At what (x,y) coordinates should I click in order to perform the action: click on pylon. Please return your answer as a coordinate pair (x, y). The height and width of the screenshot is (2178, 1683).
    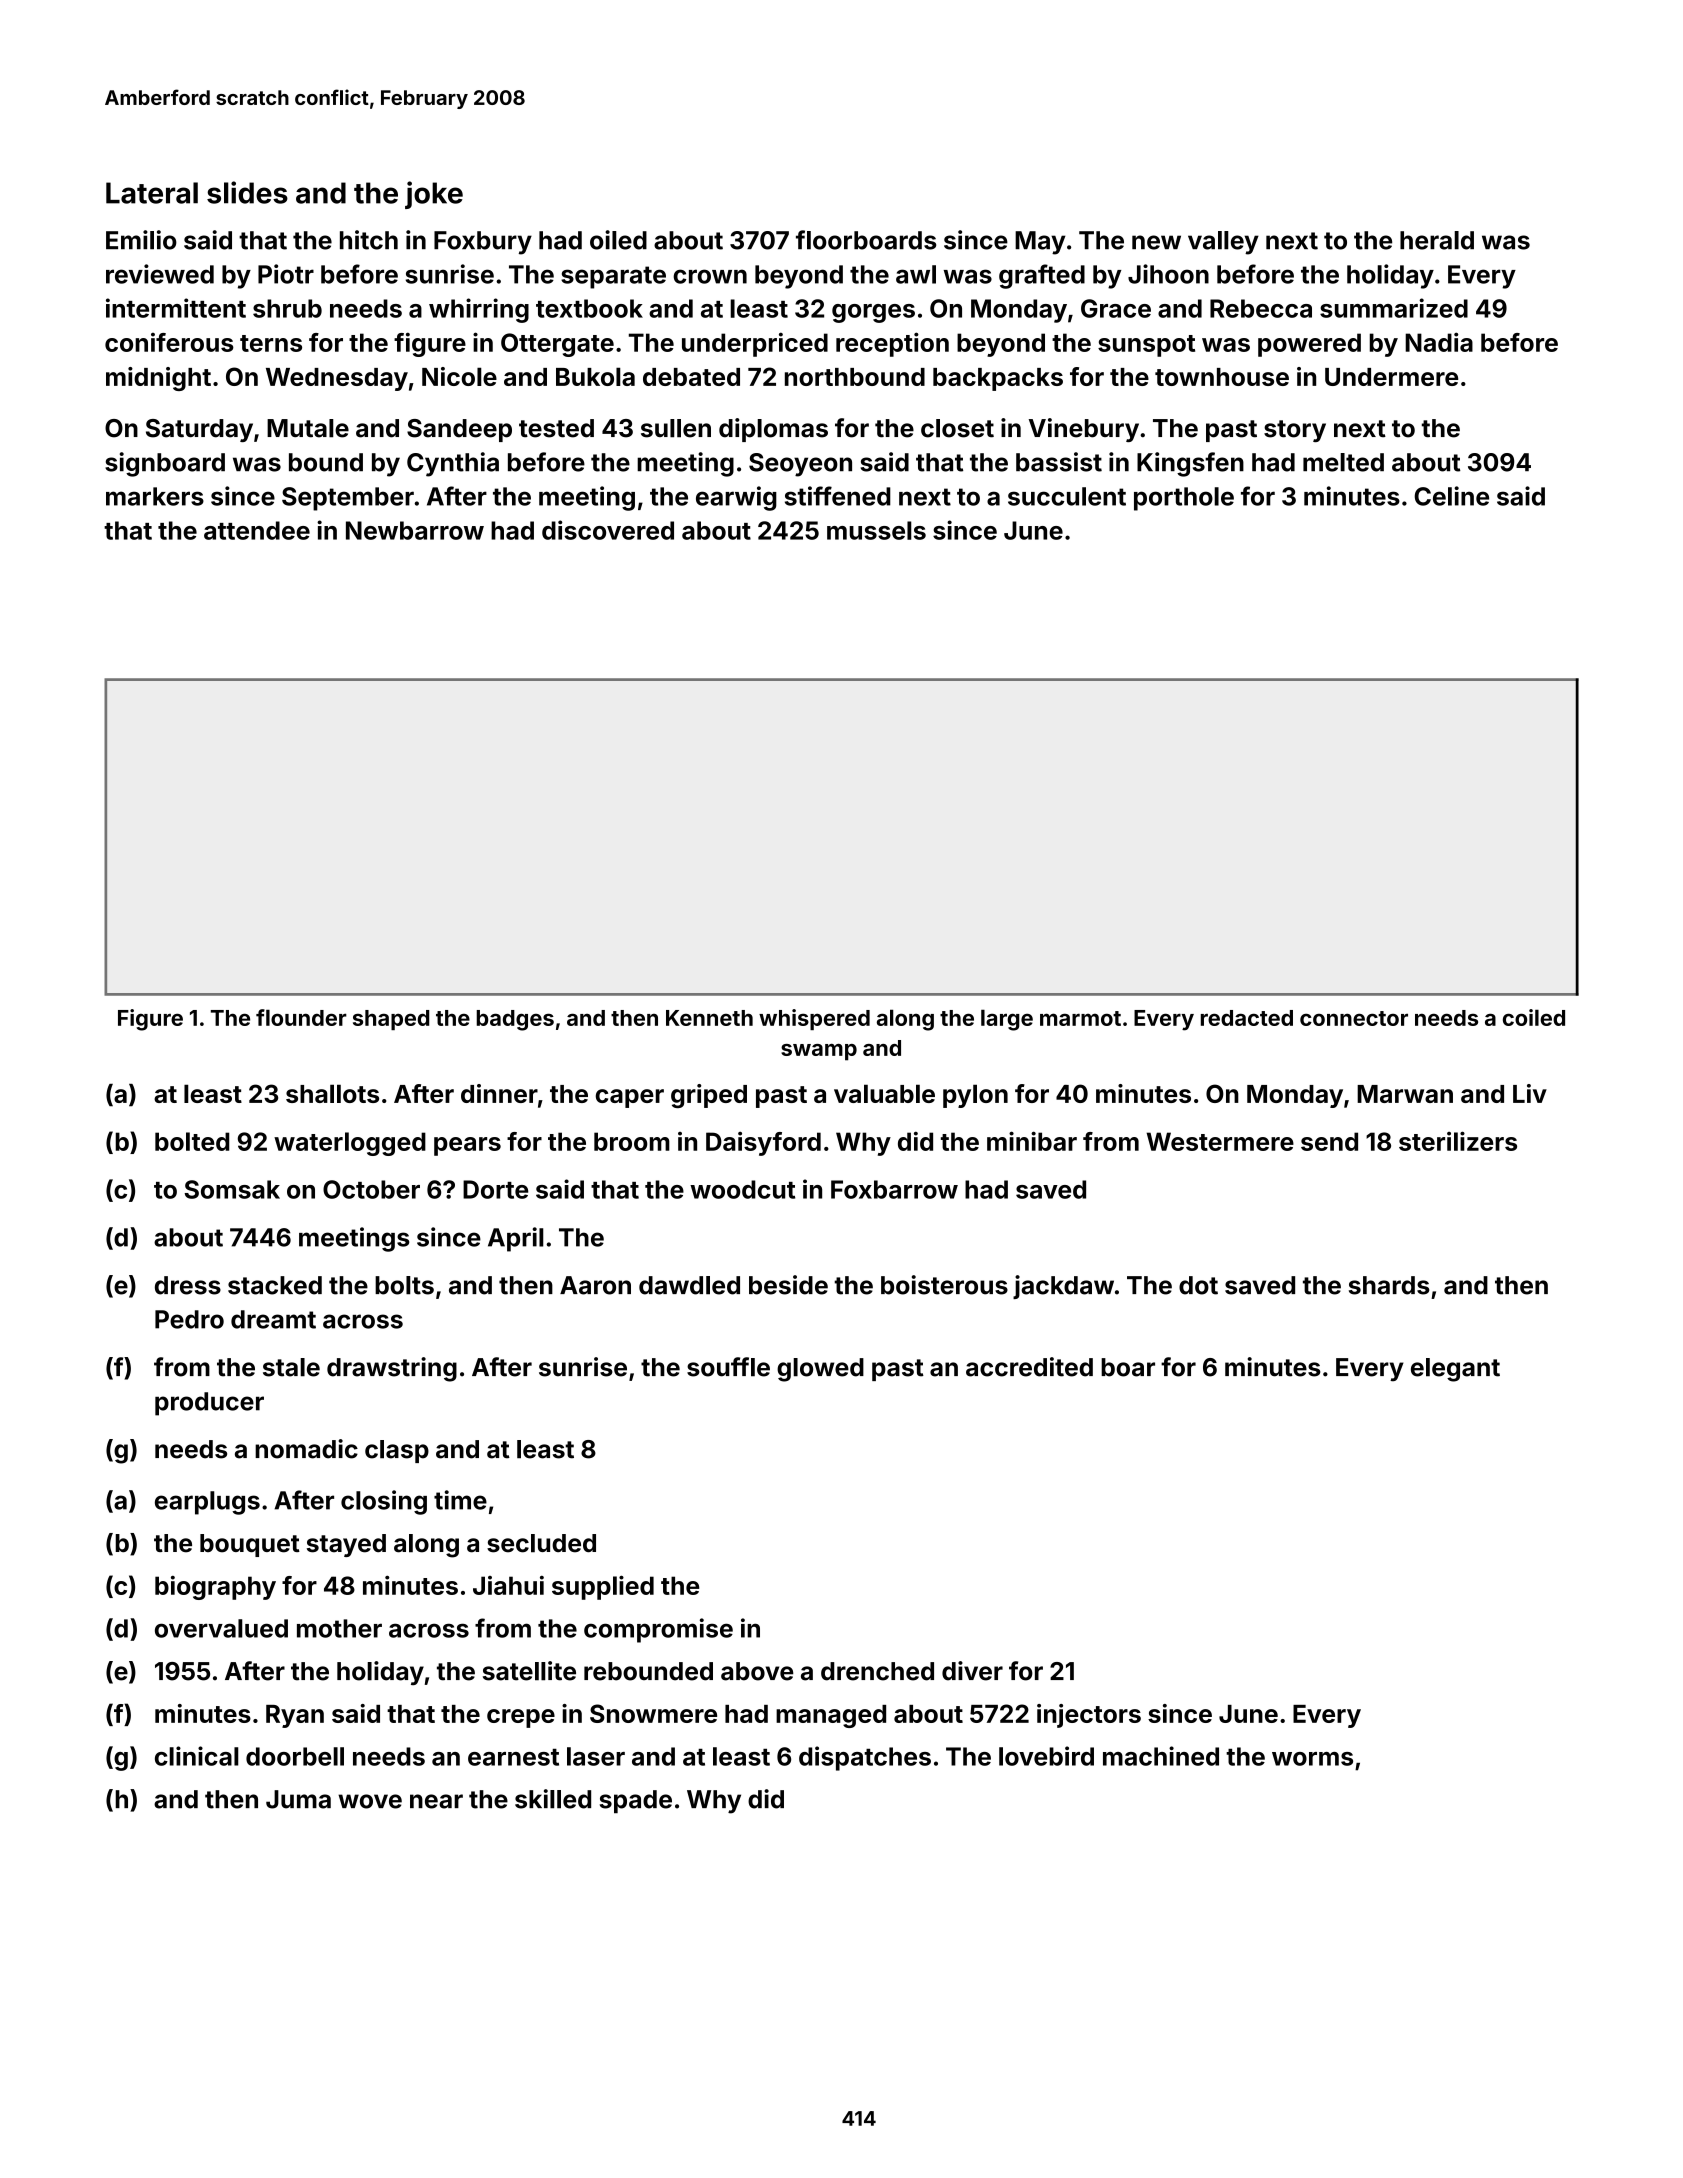
    Looking at the image, I should click on (975, 1096).
